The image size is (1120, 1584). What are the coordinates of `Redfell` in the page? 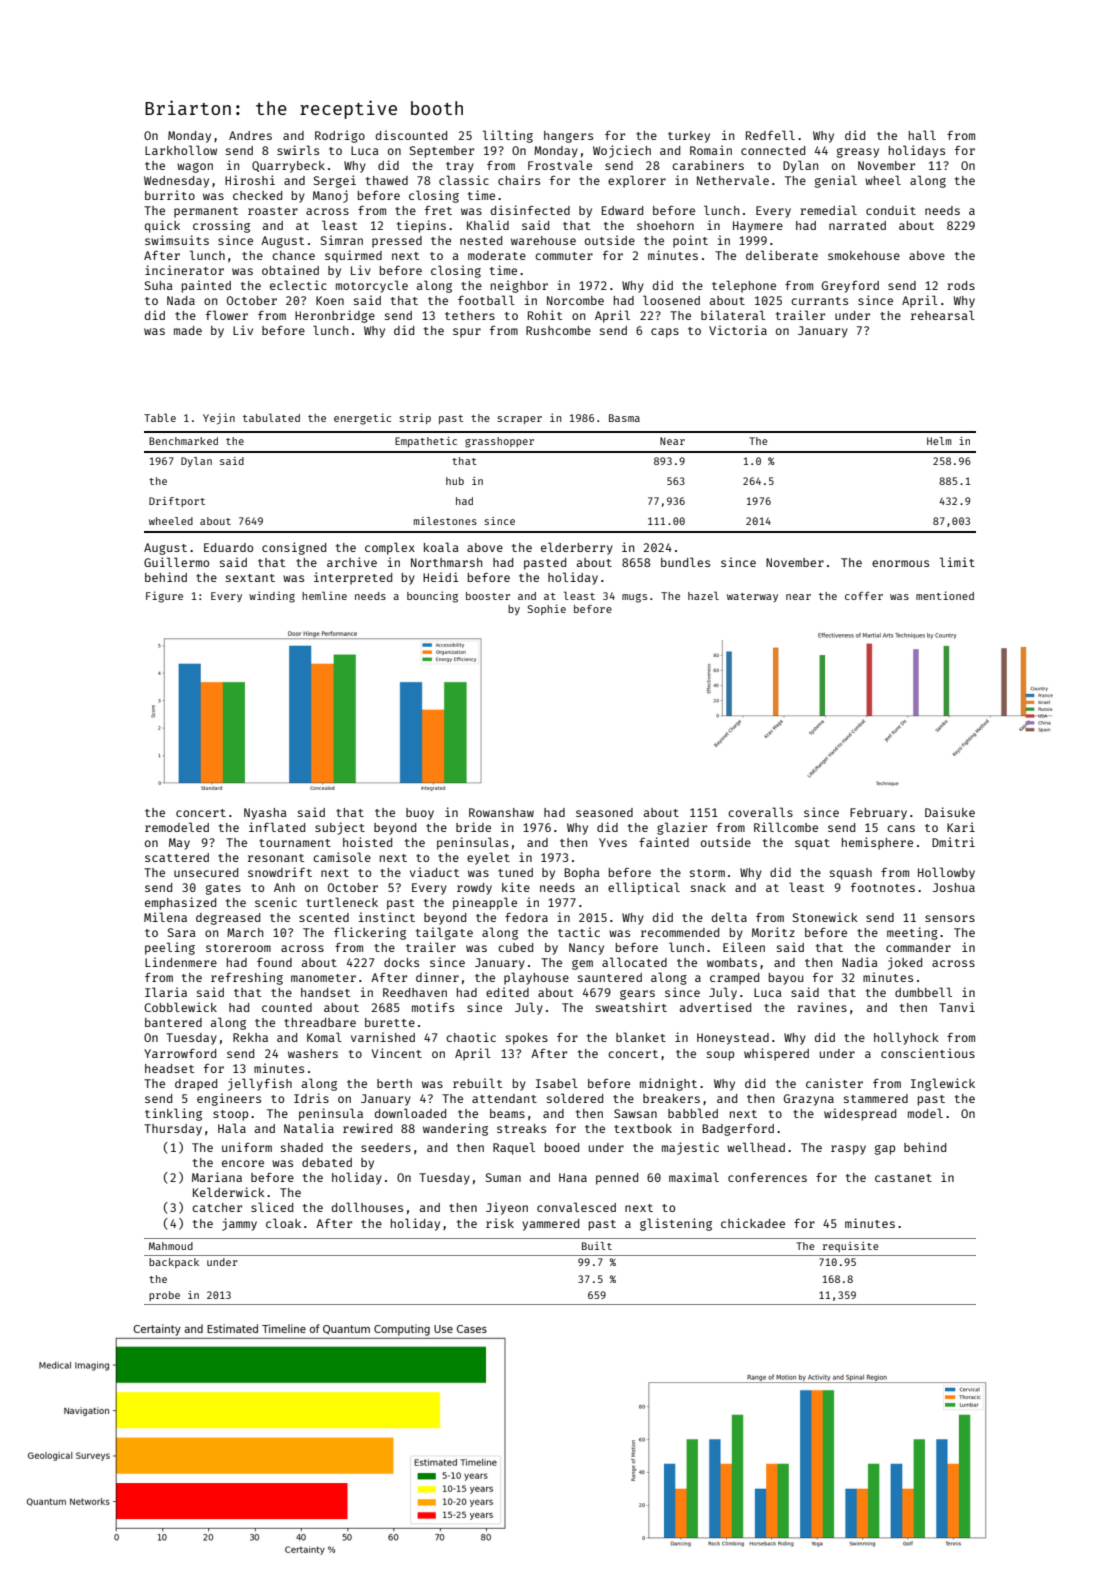 It's located at (770, 135).
